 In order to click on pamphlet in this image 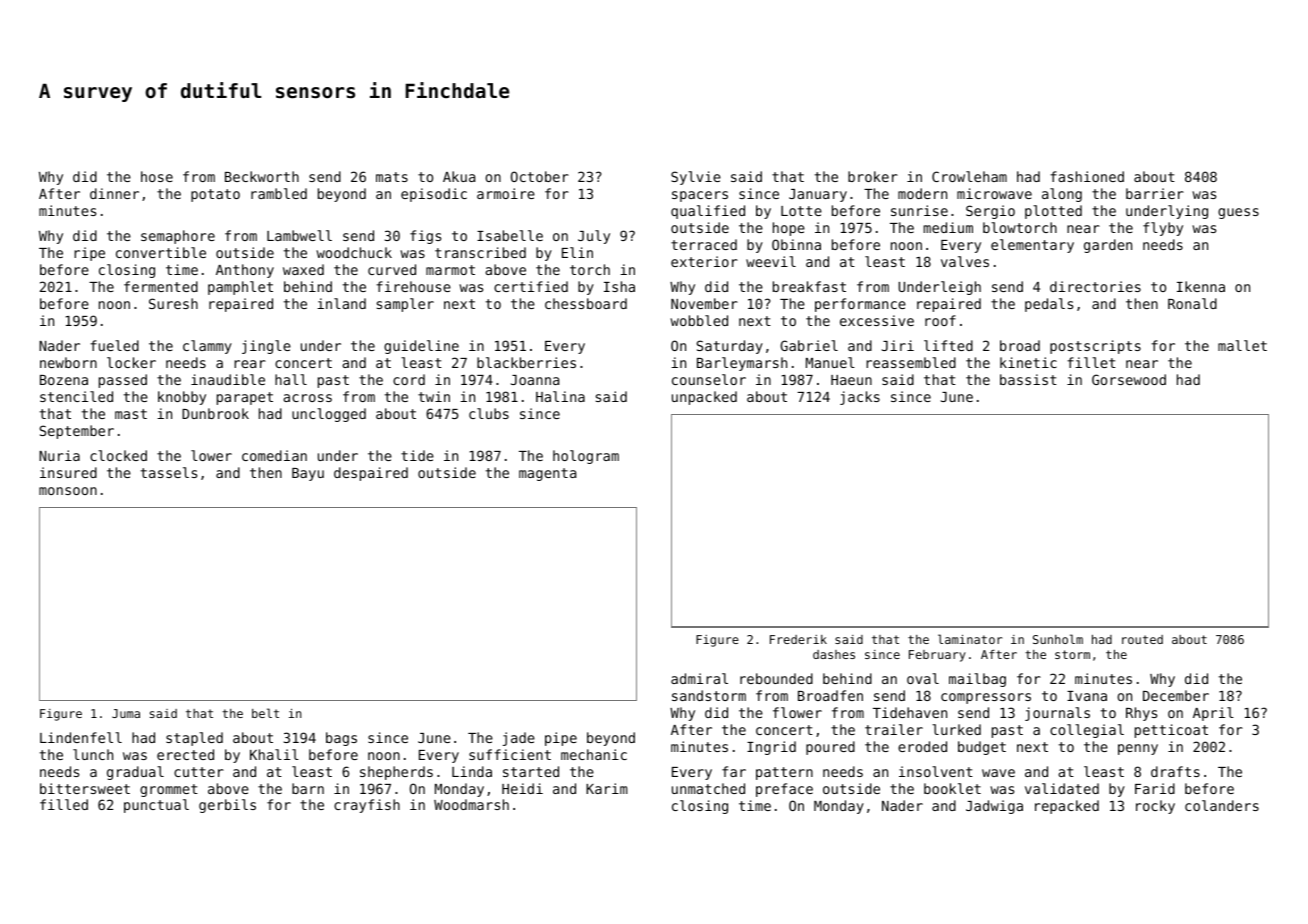, I will do `click(240, 288)`.
